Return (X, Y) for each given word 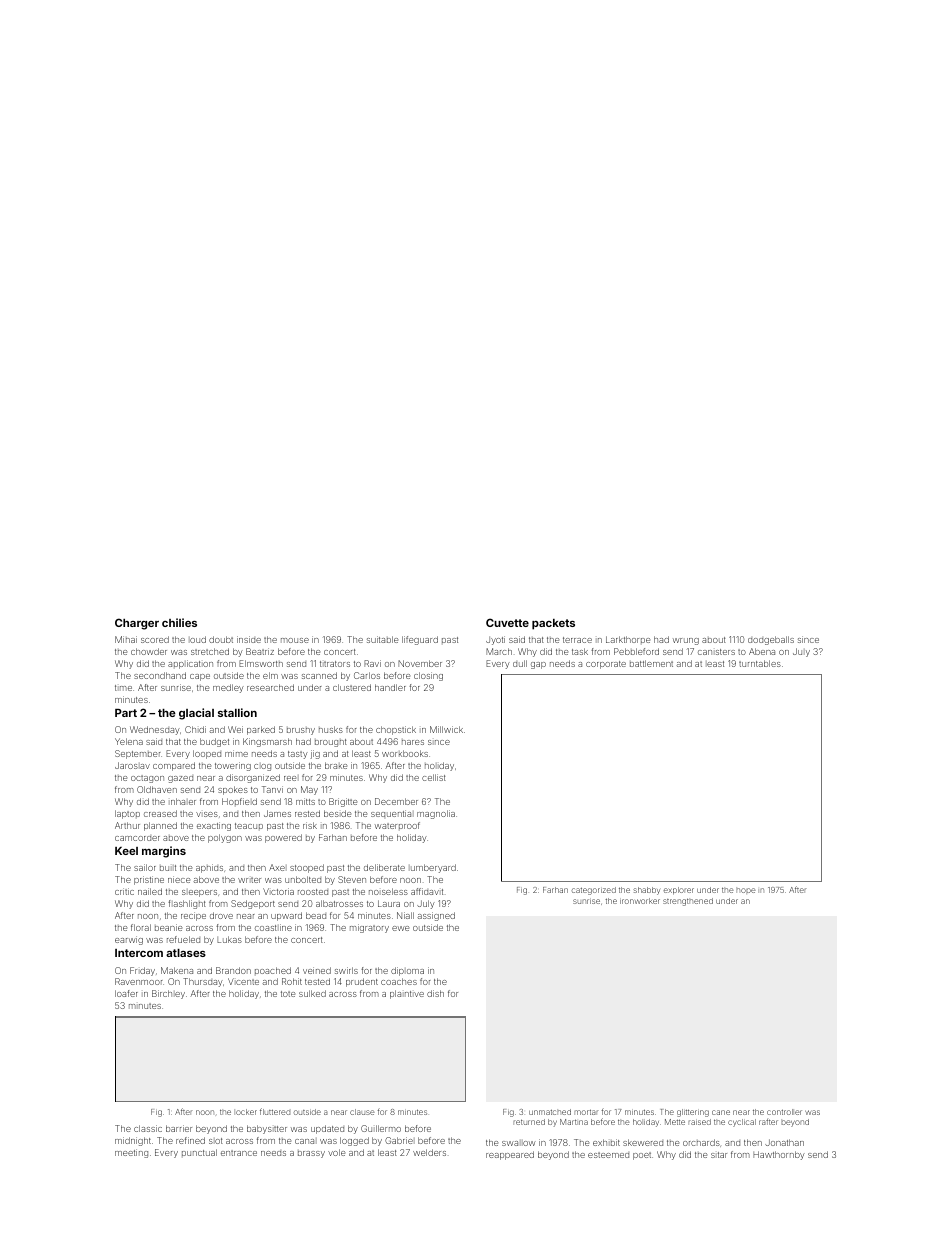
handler (390, 687)
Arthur (127, 825)
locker (245, 1112)
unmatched (550, 1112)
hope (746, 890)
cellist (434, 777)
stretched (210, 651)
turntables (760, 663)
